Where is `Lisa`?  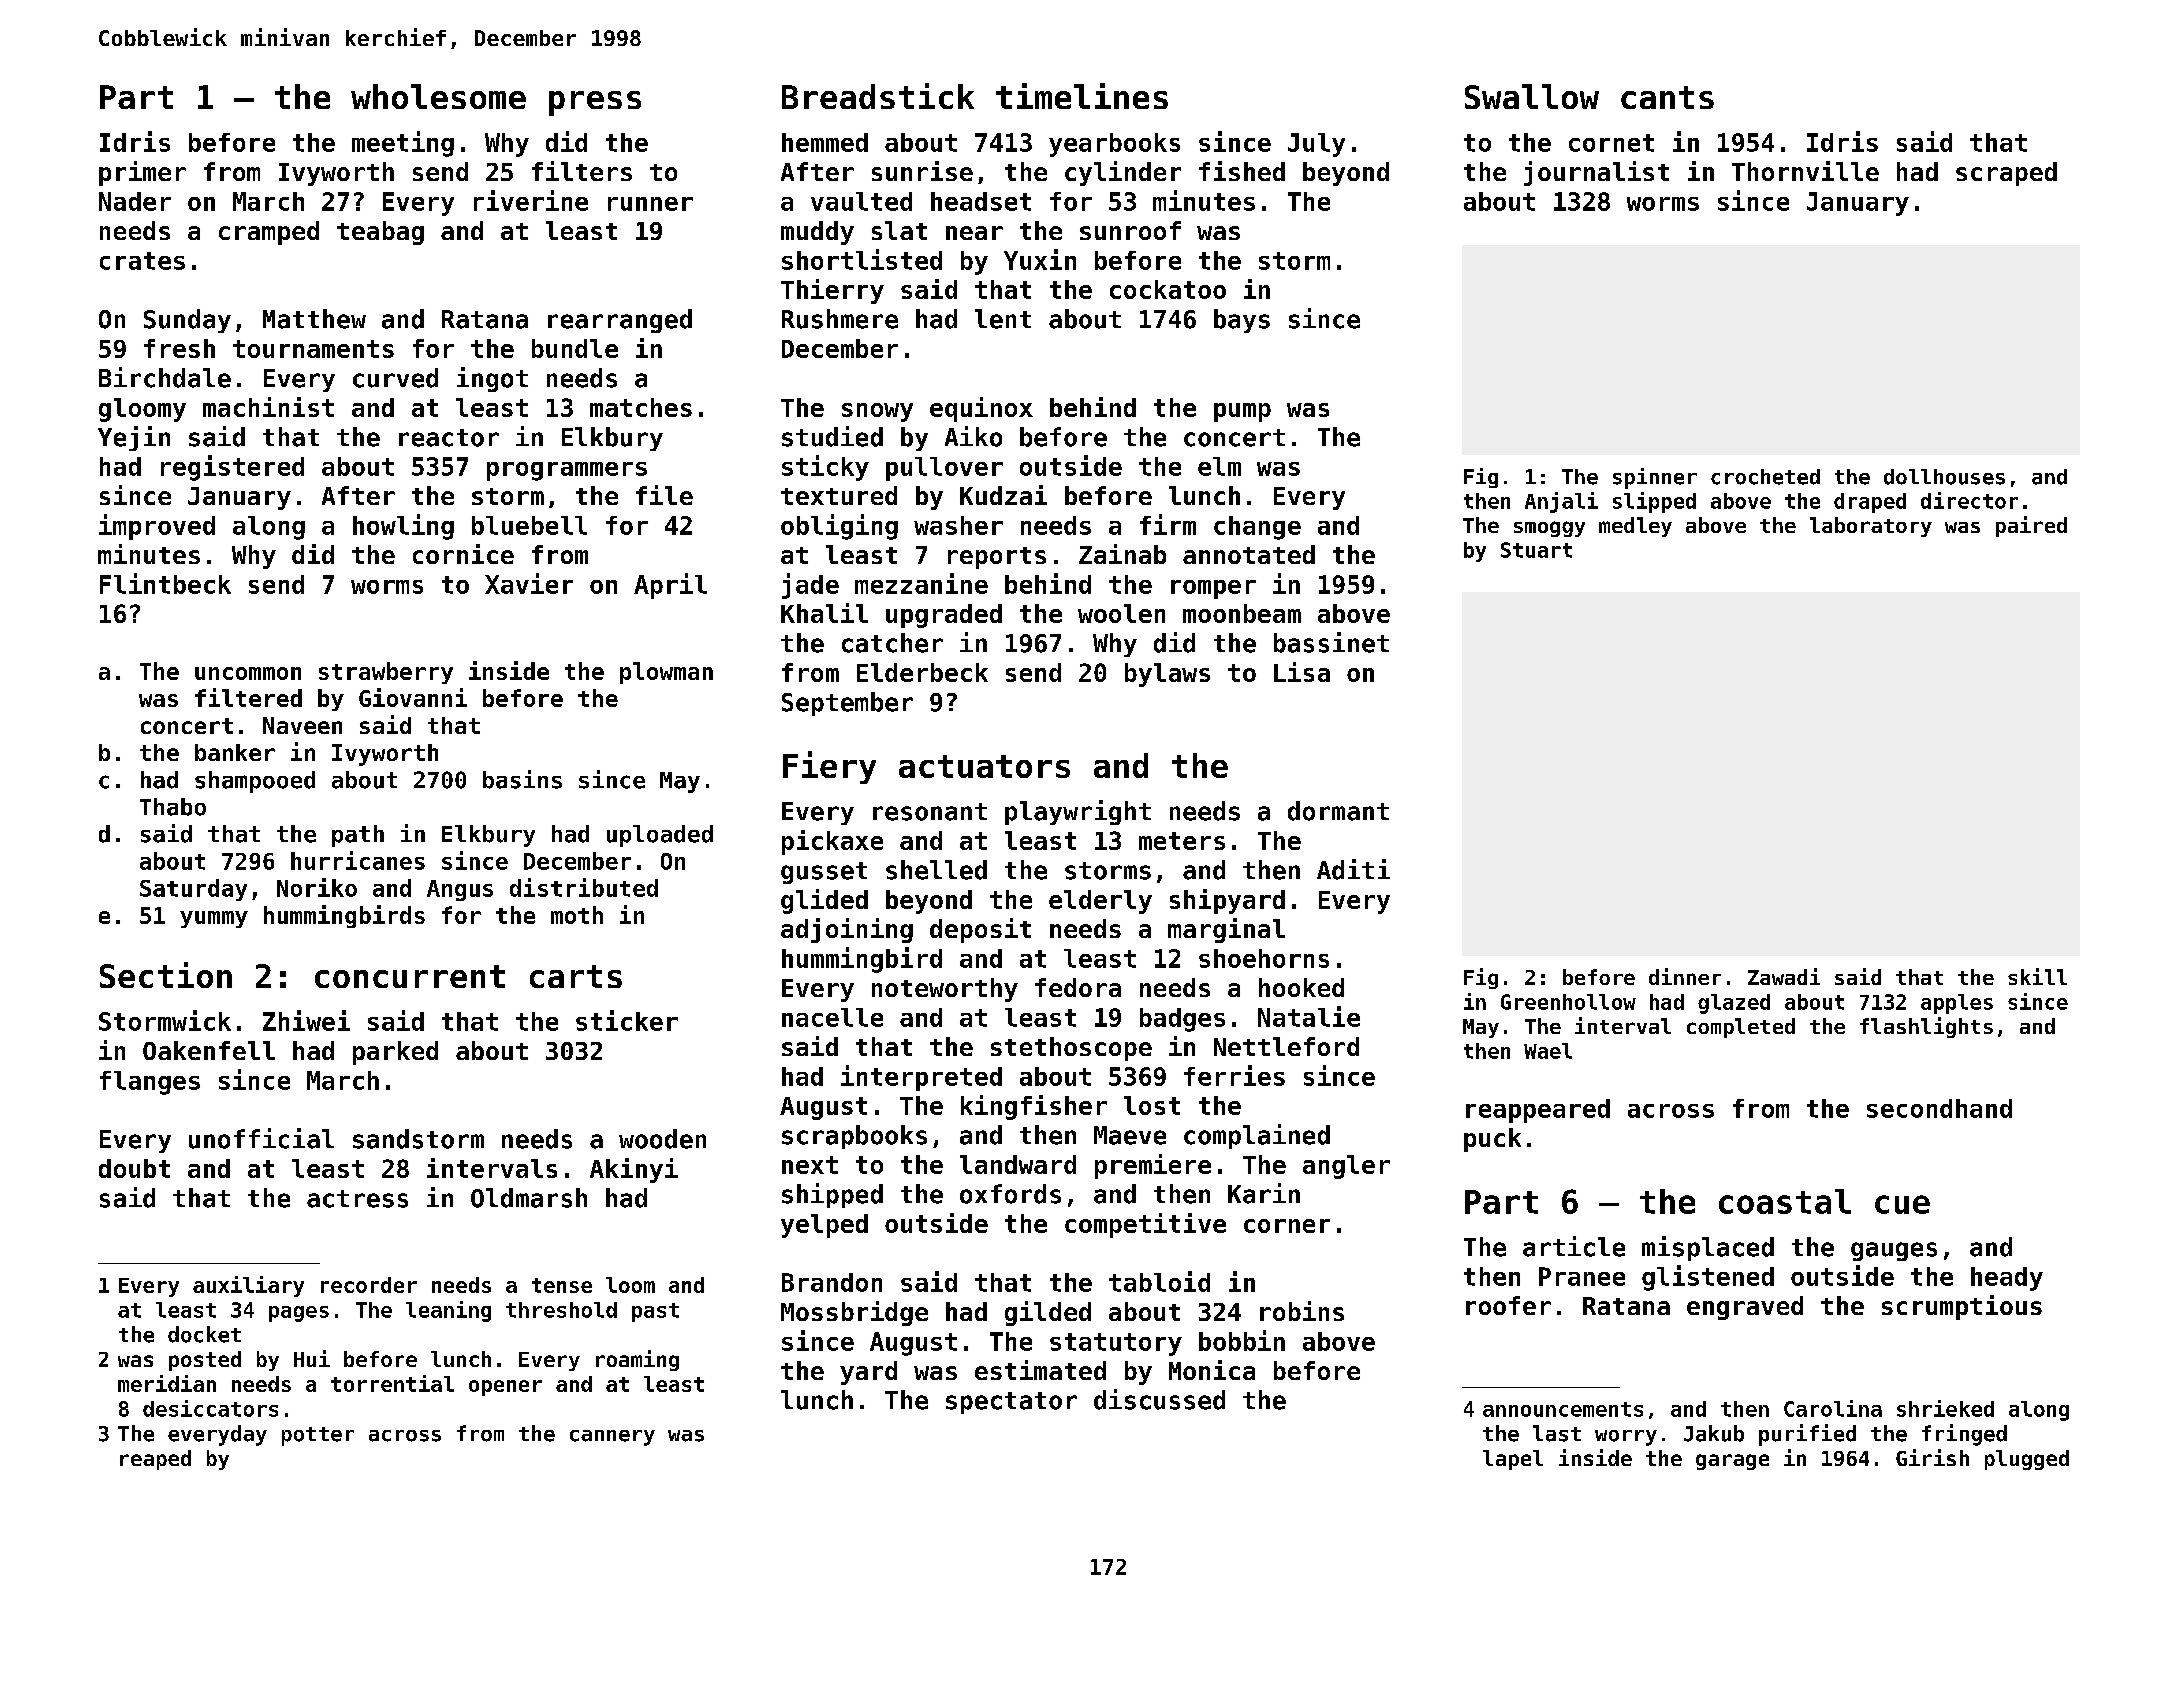 Lisa is located at coordinates (1302, 672).
